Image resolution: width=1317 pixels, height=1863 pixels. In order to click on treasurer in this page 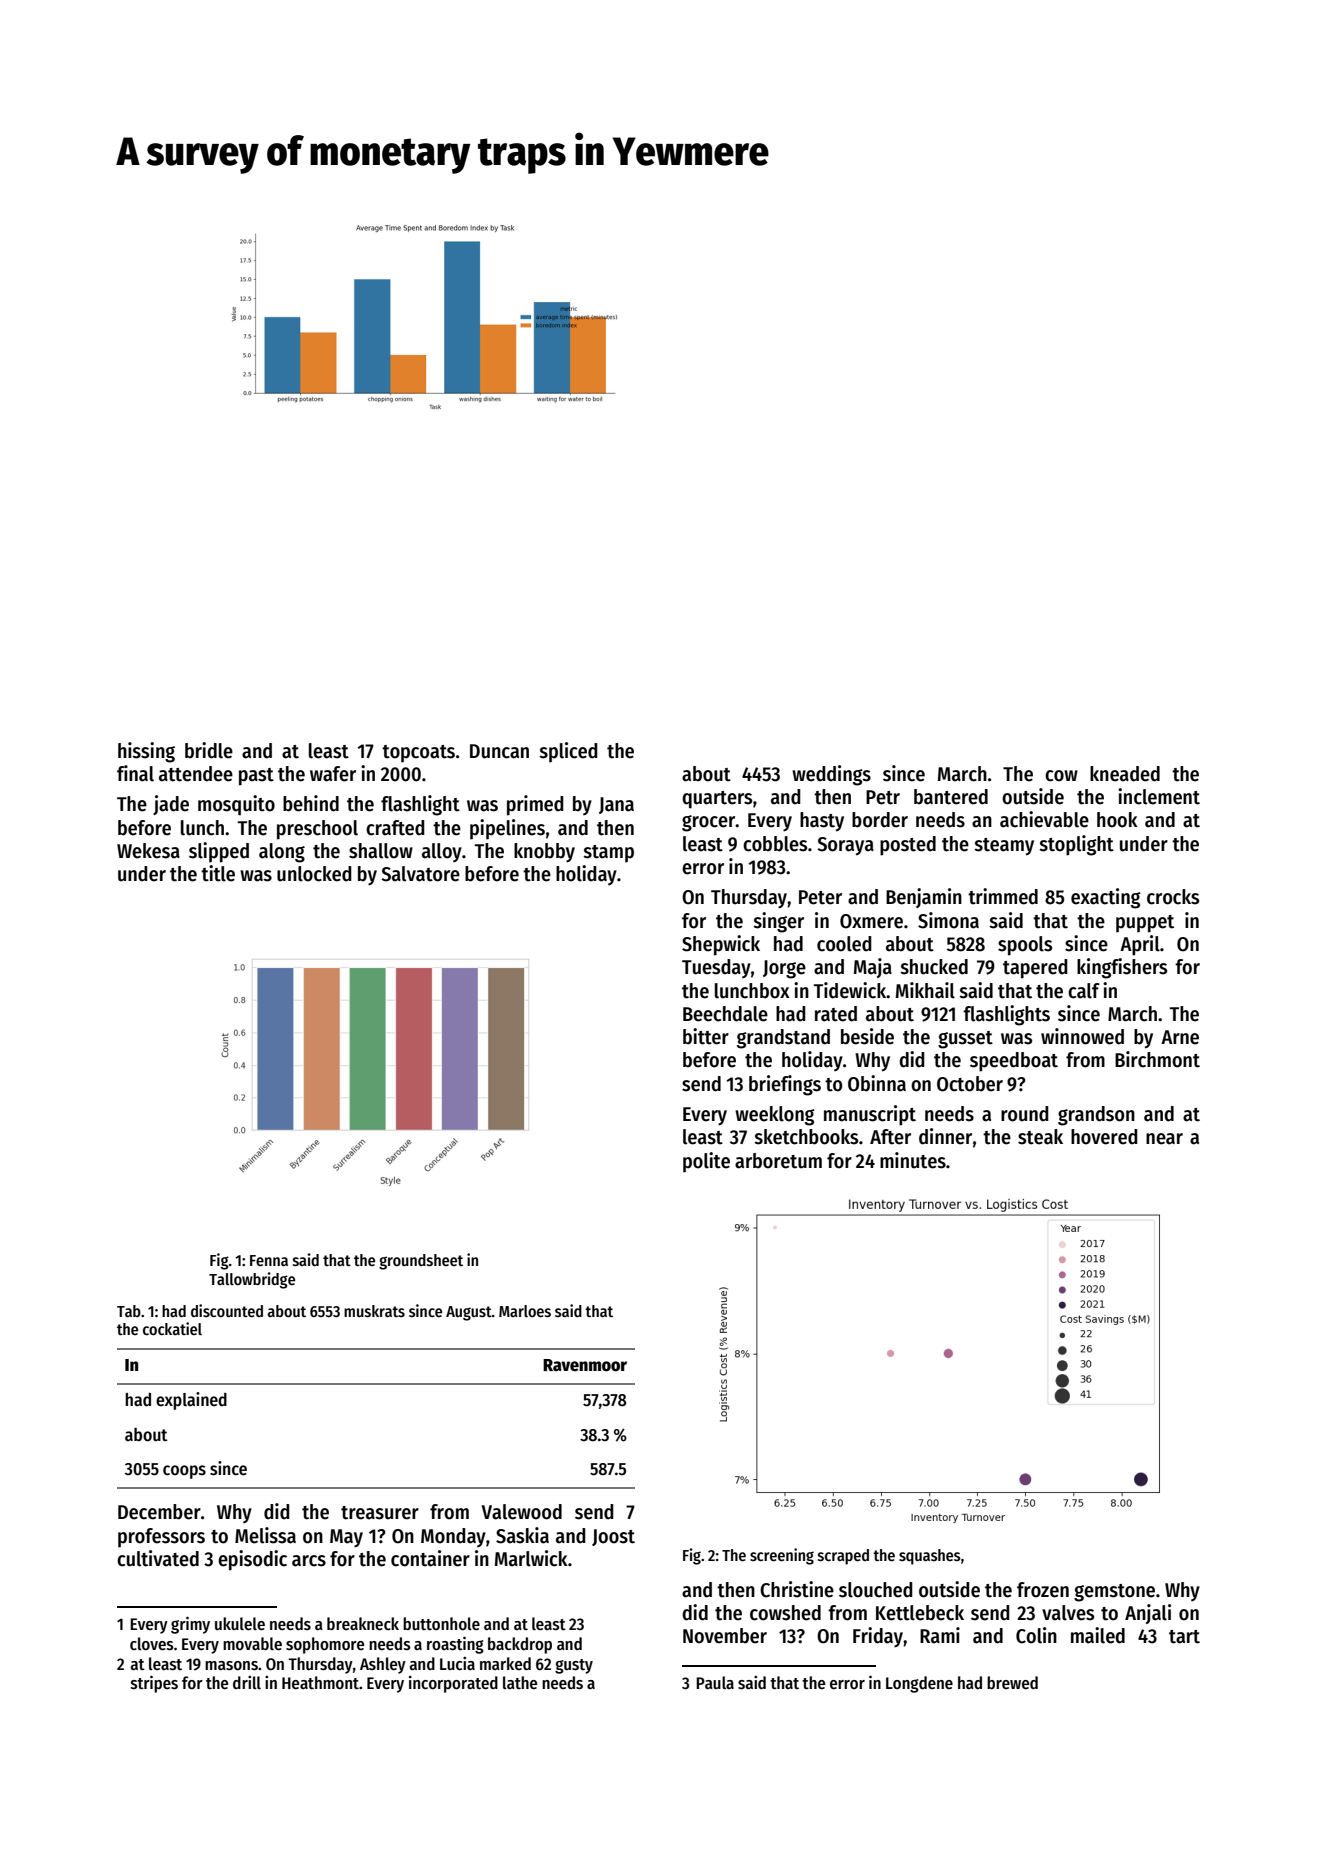, I will do `click(380, 1513)`.
